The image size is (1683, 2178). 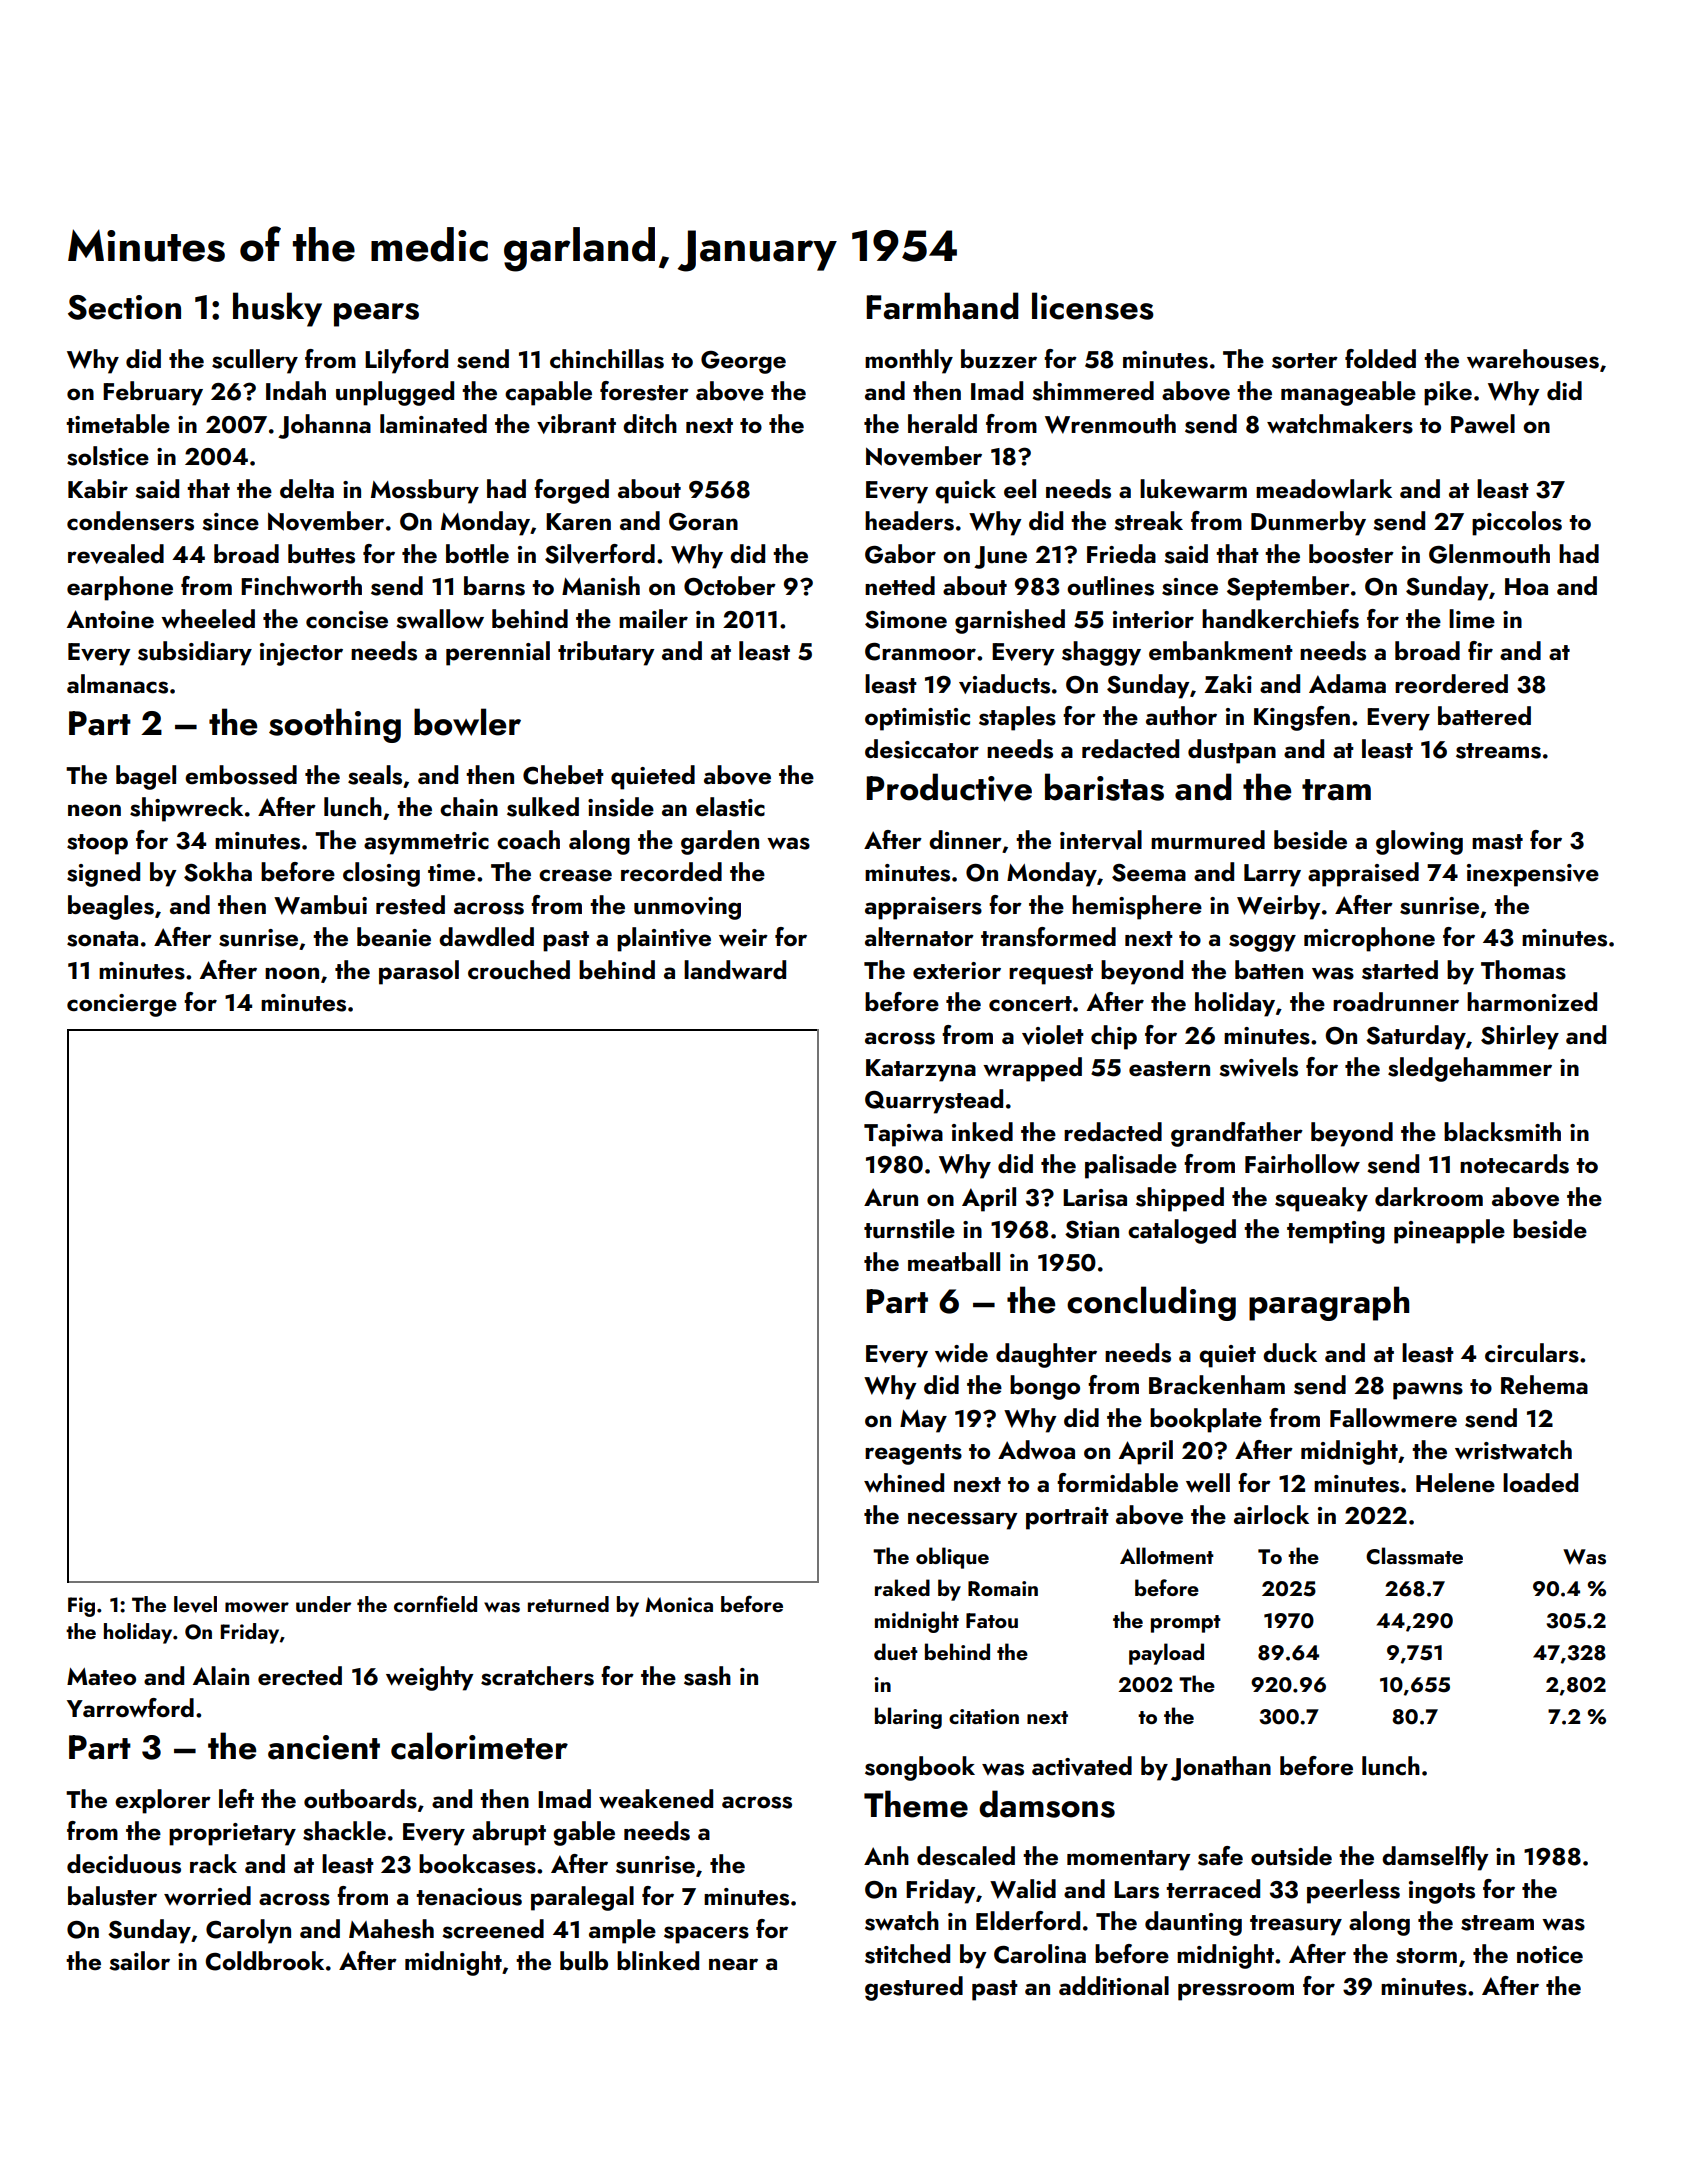 What do you see at coordinates (1114, 1985) in the page?
I see `additional` at bounding box center [1114, 1985].
